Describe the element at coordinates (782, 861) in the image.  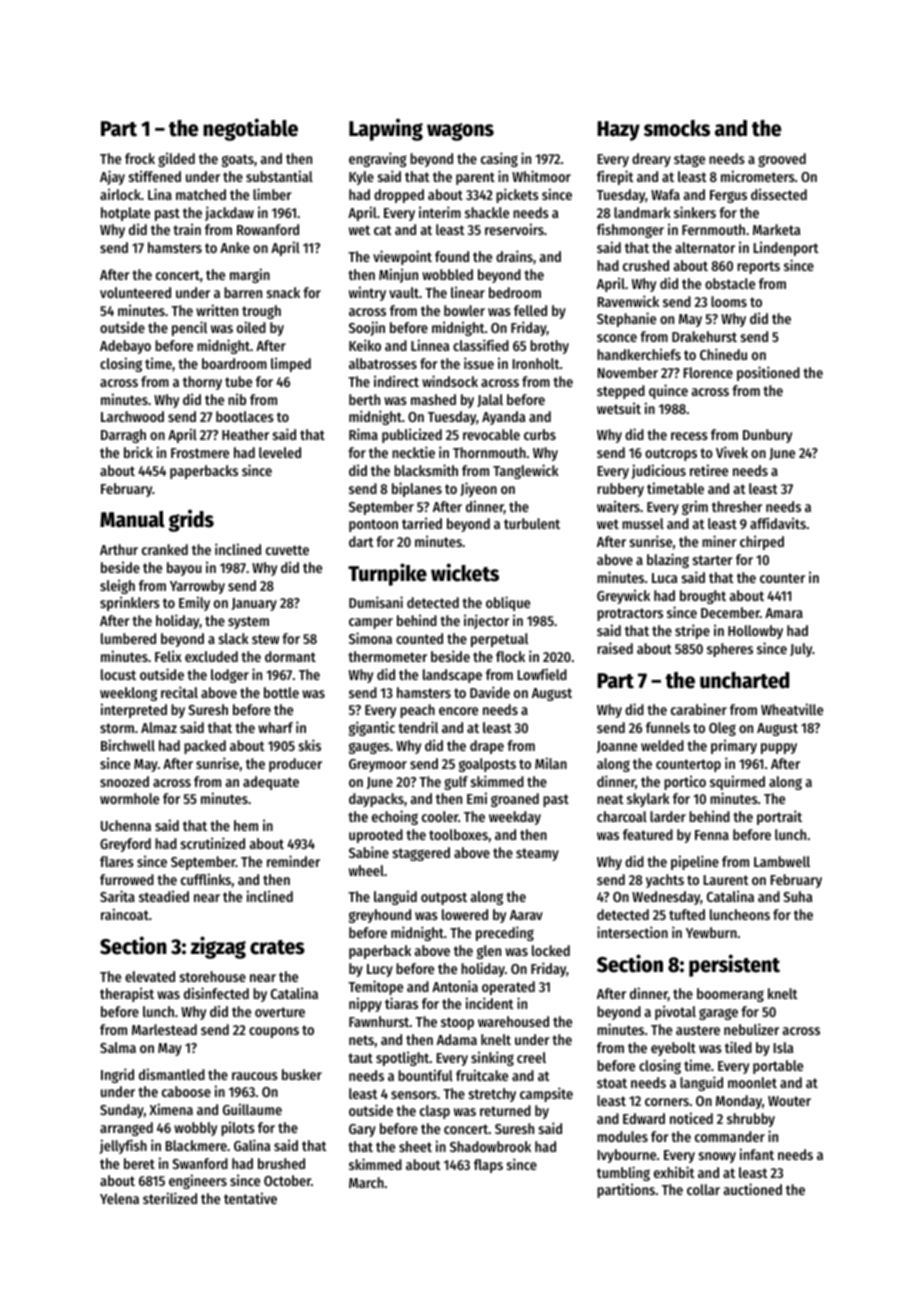
I see `Lambwell` at that location.
